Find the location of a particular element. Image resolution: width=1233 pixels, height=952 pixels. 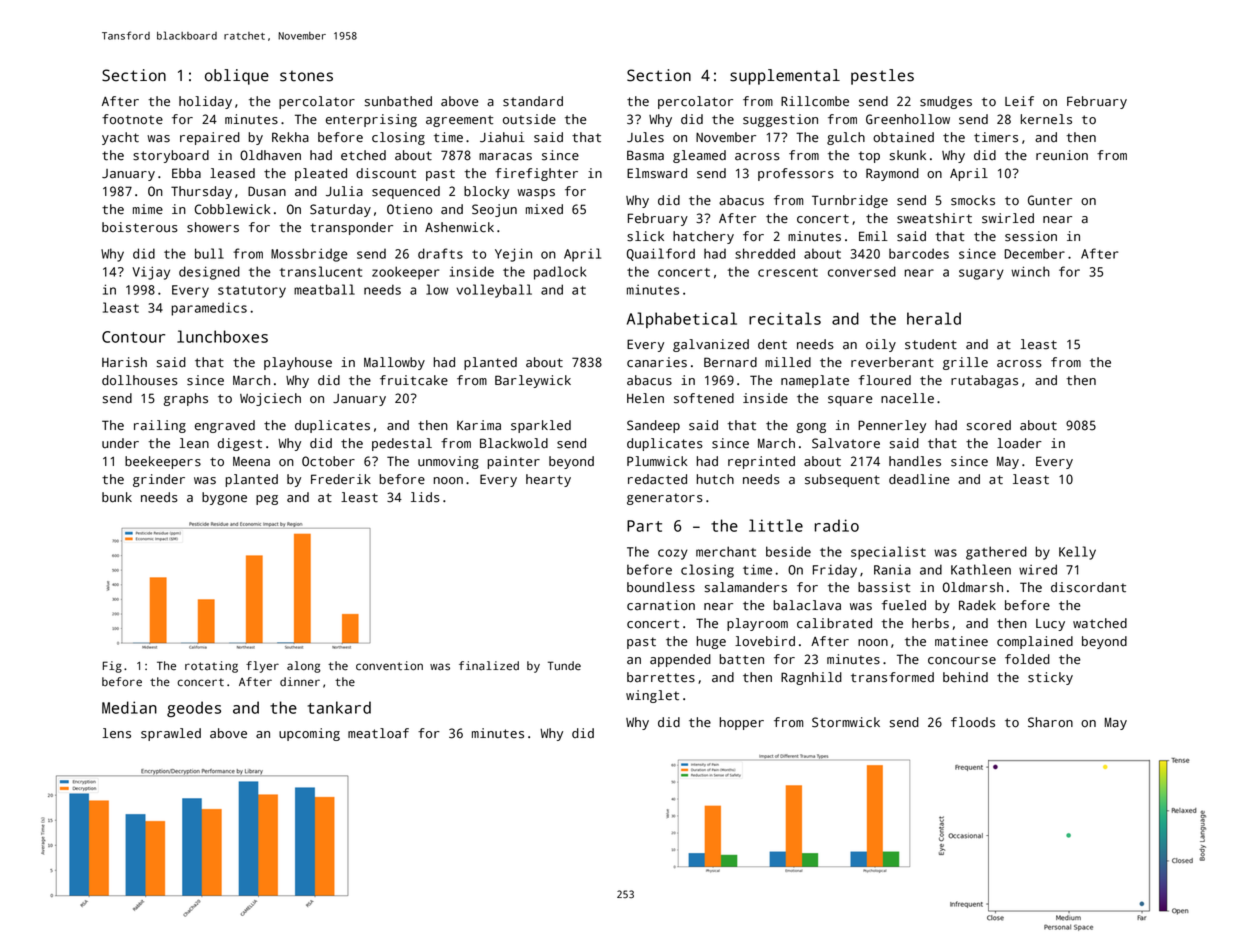

boundless is located at coordinates (661, 587).
